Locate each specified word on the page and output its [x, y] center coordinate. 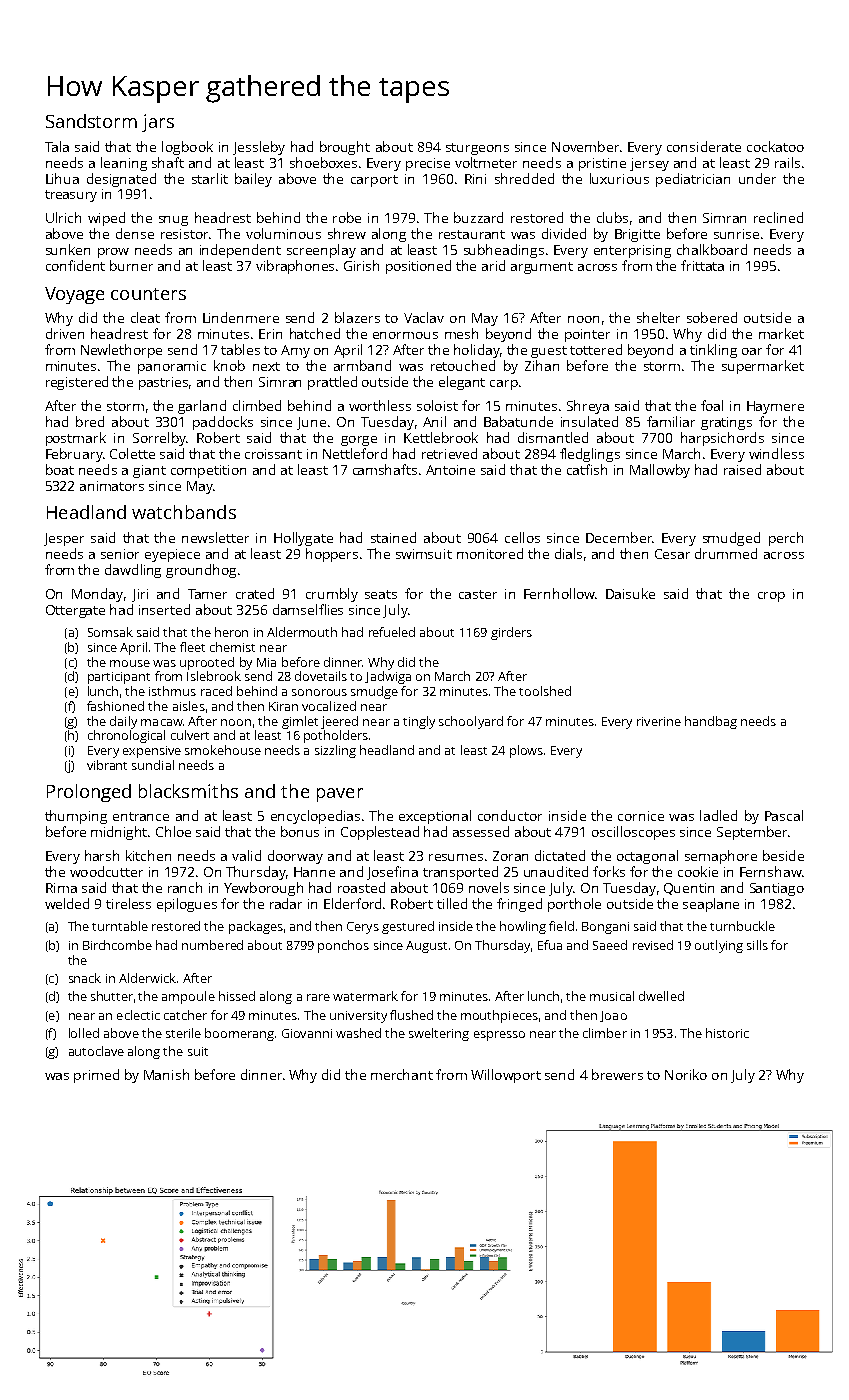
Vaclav [424, 317]
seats [381, 594]
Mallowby [660, 471]
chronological [126, 736]
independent [240, 251]
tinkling [713, 351]
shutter [112, 996]
